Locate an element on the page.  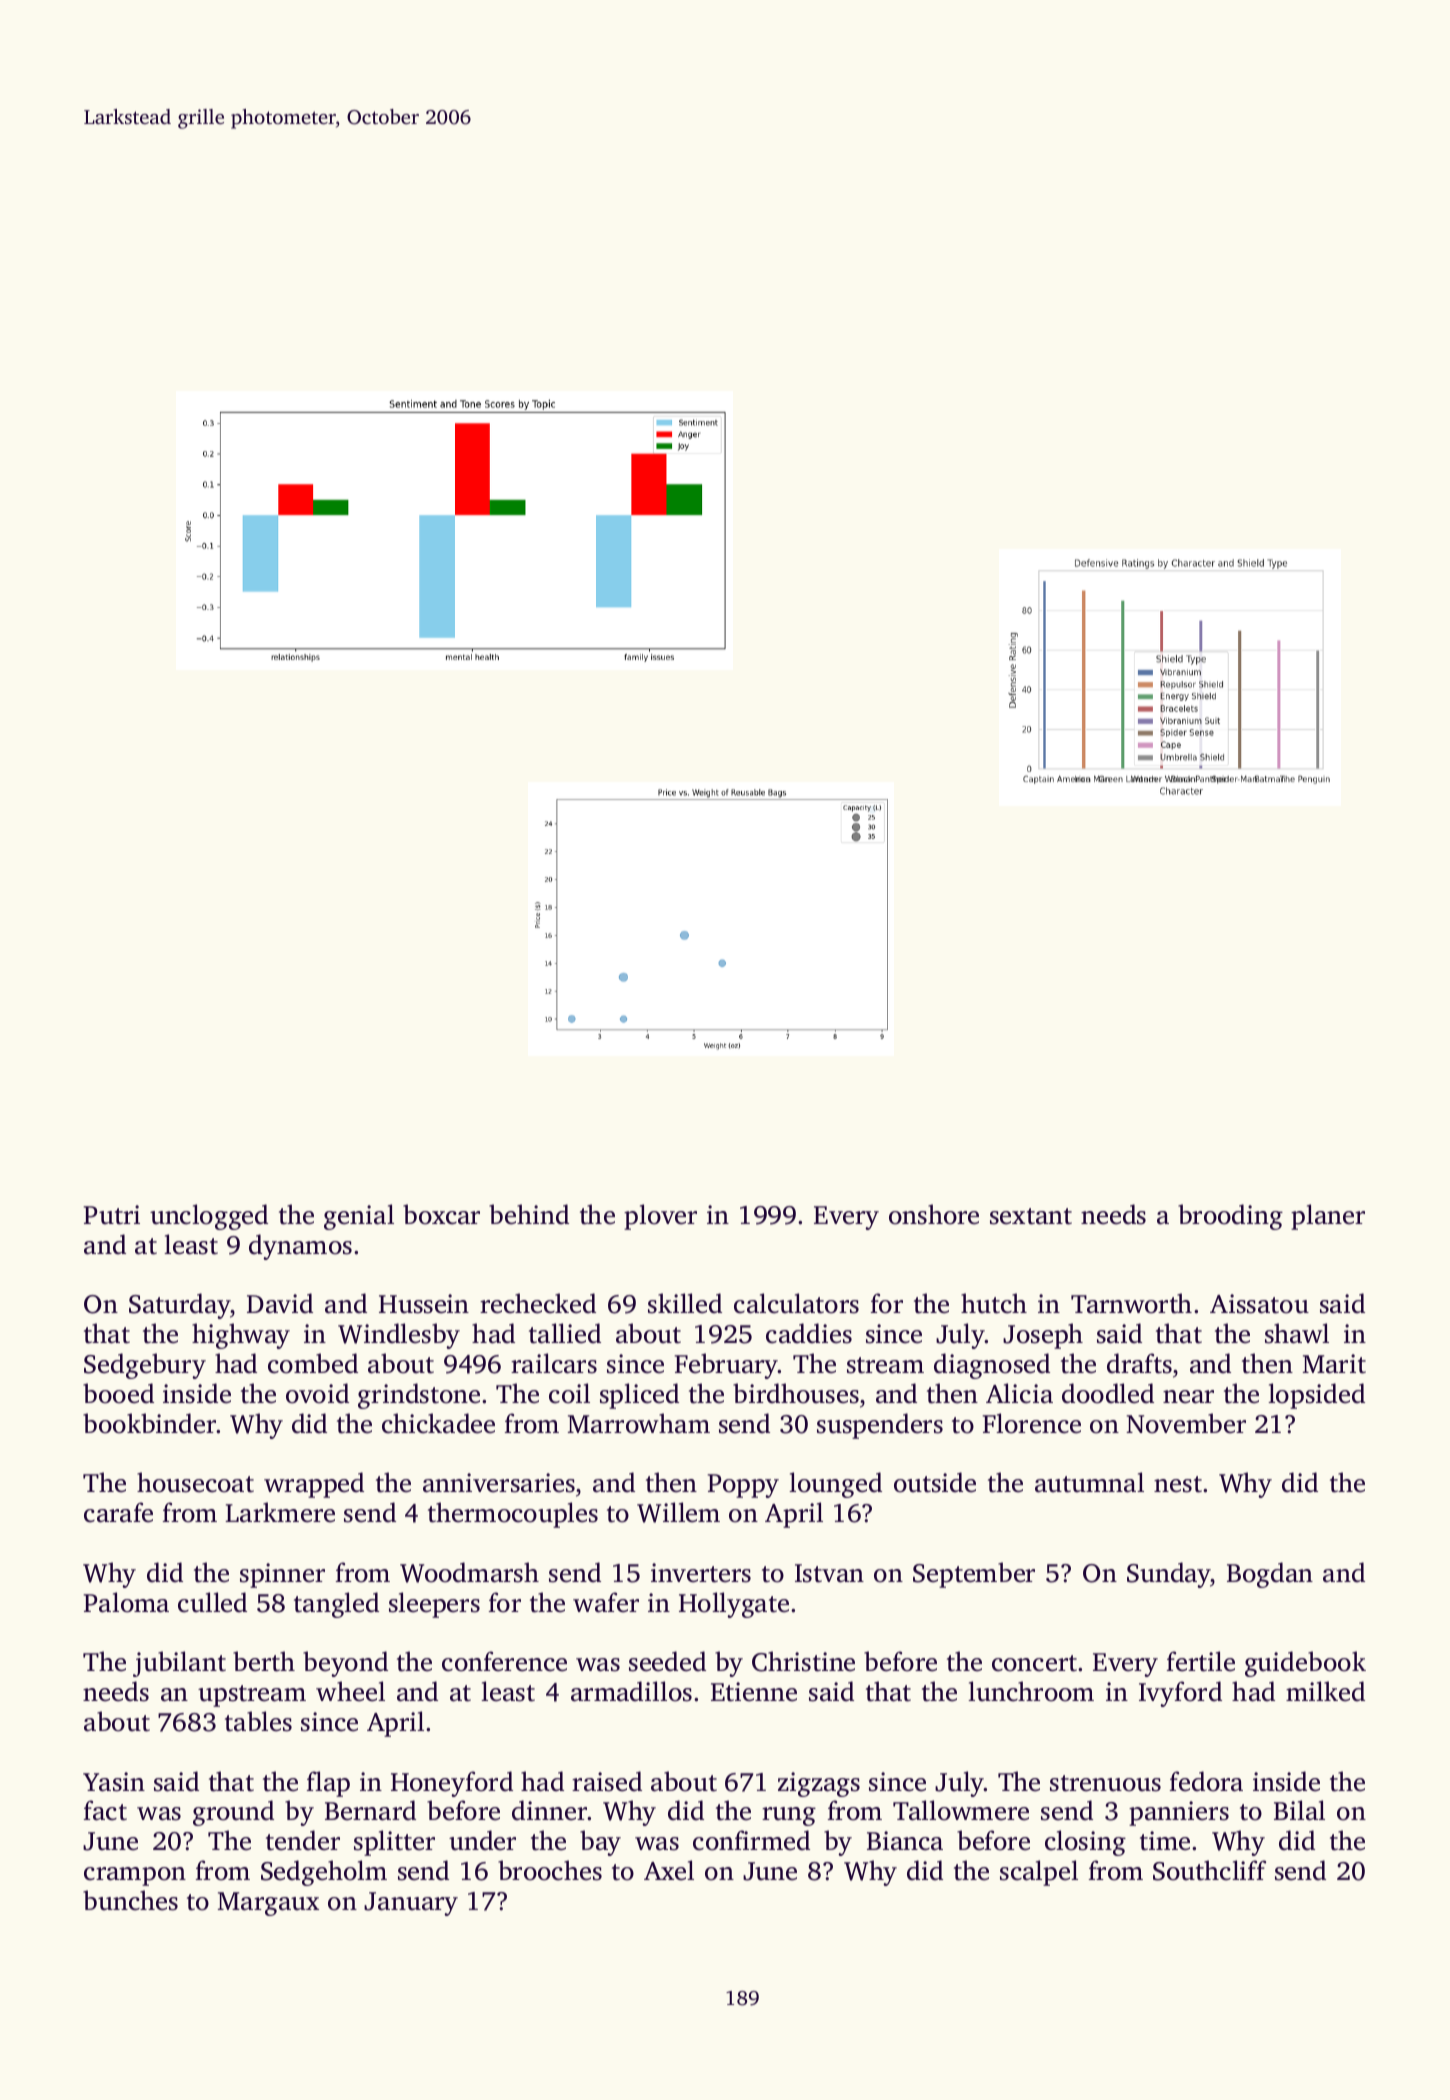
Istvan is located at coordinates (829, 1573).
